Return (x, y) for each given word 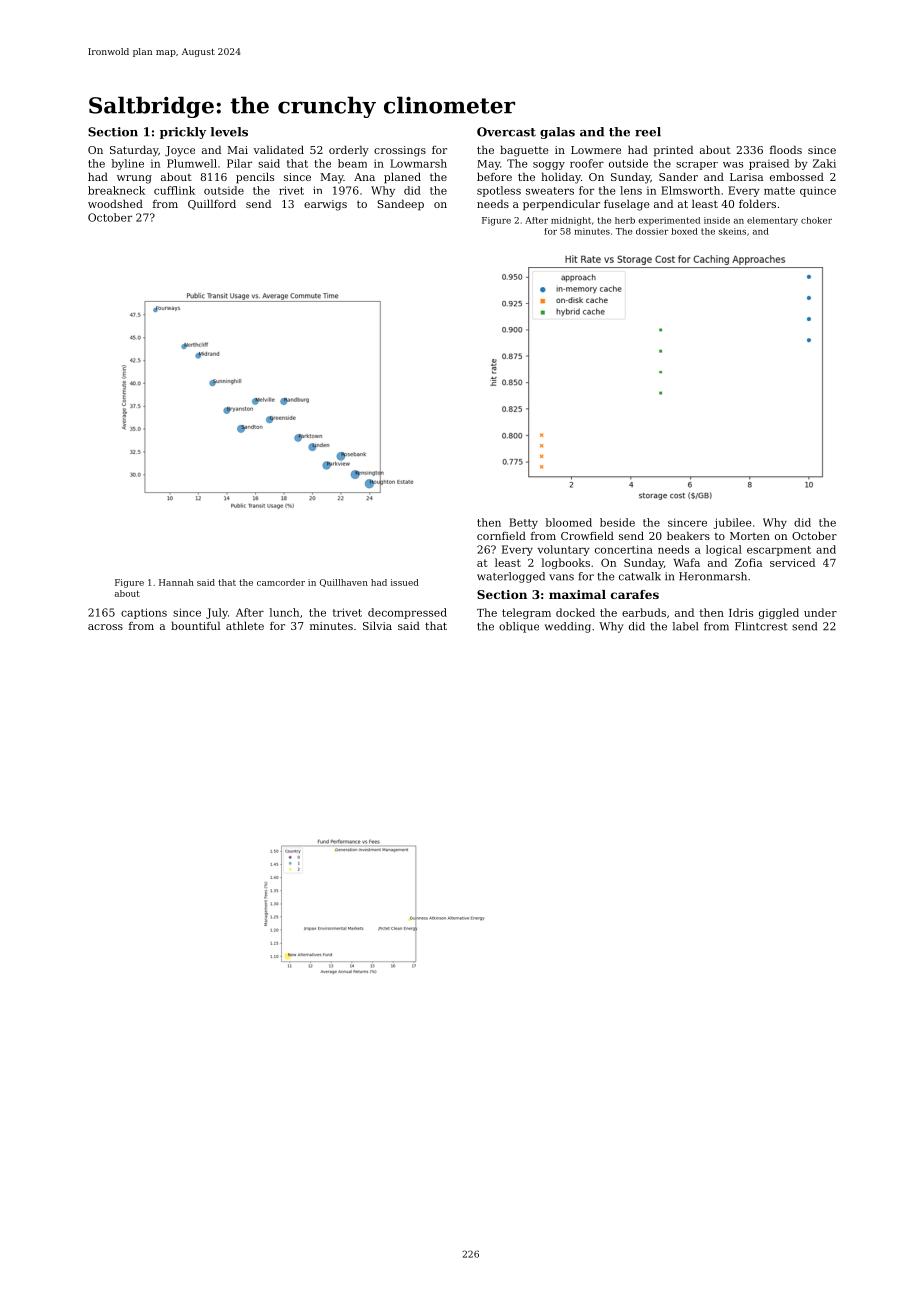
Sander (678, 176)
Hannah (176, 582)
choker (816, 220)
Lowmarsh (418, 163)
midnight (571, 221)
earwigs (325, 205)
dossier (652, 231)
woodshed (115, 203)
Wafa (686, 562)
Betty (523, 523)
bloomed (569, 522)
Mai (237, 150)
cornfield (501, 535)
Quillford (212, 204)
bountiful (195, 625)
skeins (732, 231)
